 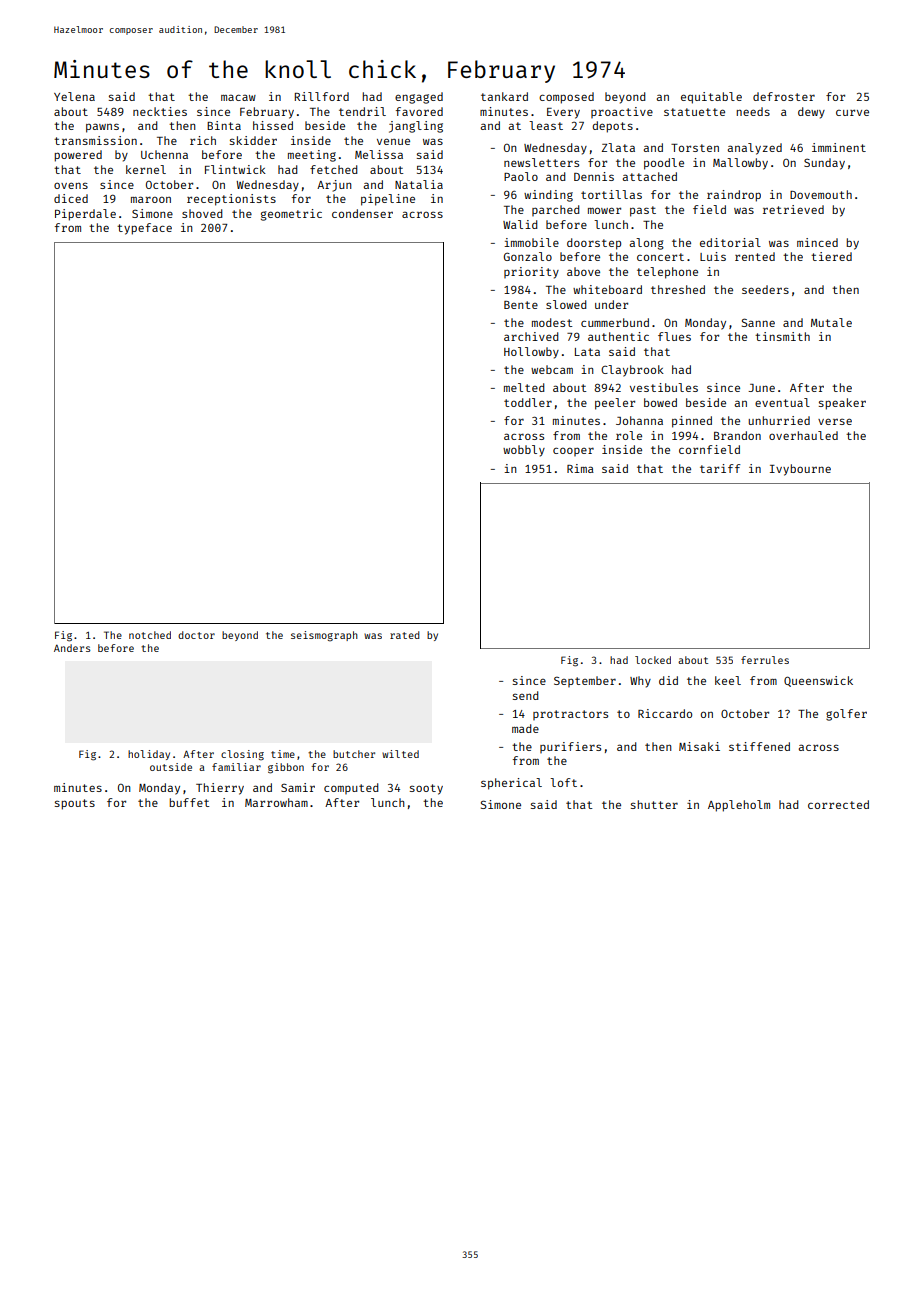 What do you see at coordinates (144, 229) in the screenshot?
I see `typeface` at bounding box center [144, 229].
